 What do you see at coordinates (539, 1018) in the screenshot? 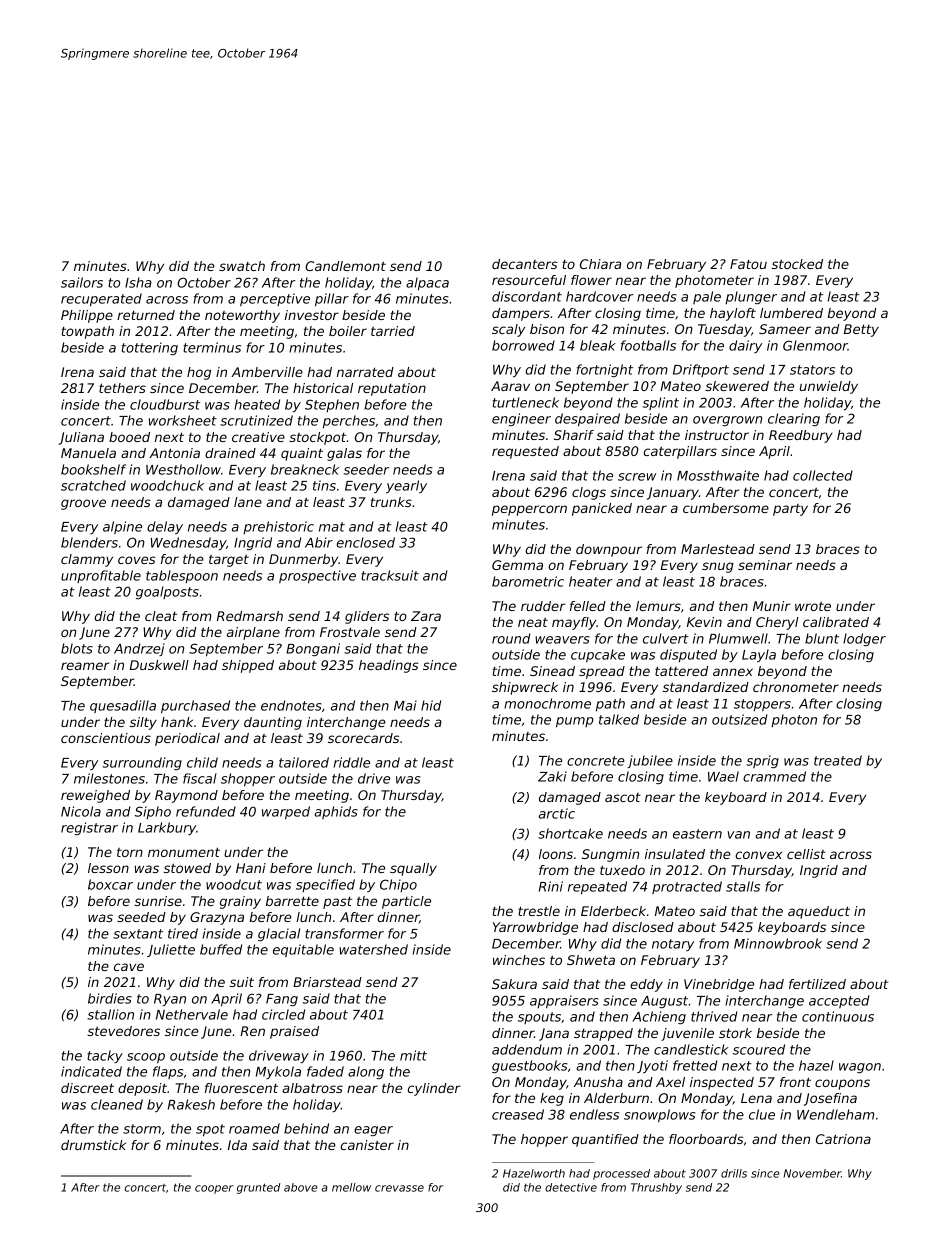
I see `spouts` at bounding box center [539, 1018].
